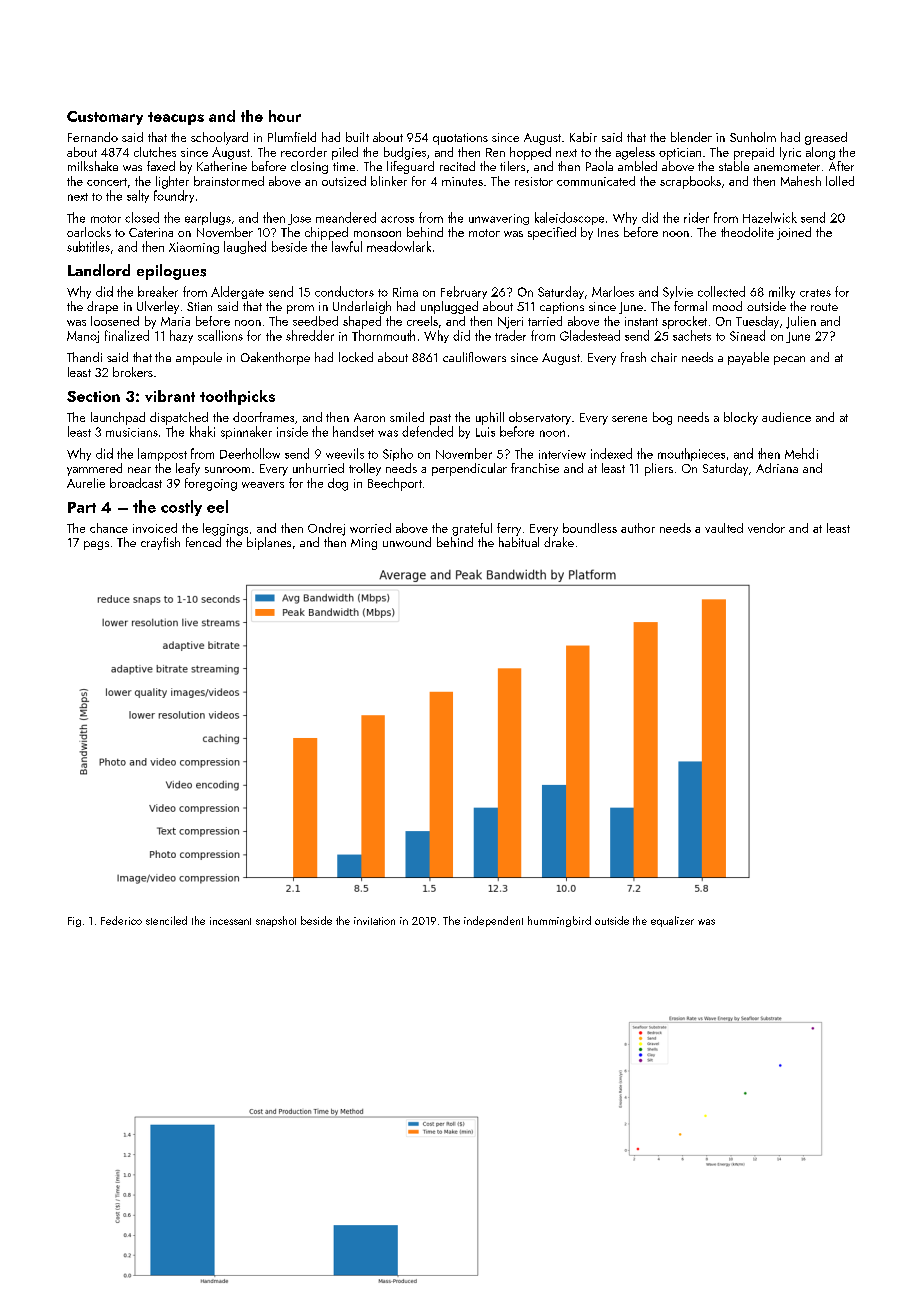  Describe the element at coordinates (347, 246) in the page. I see `lawful` at that location.
